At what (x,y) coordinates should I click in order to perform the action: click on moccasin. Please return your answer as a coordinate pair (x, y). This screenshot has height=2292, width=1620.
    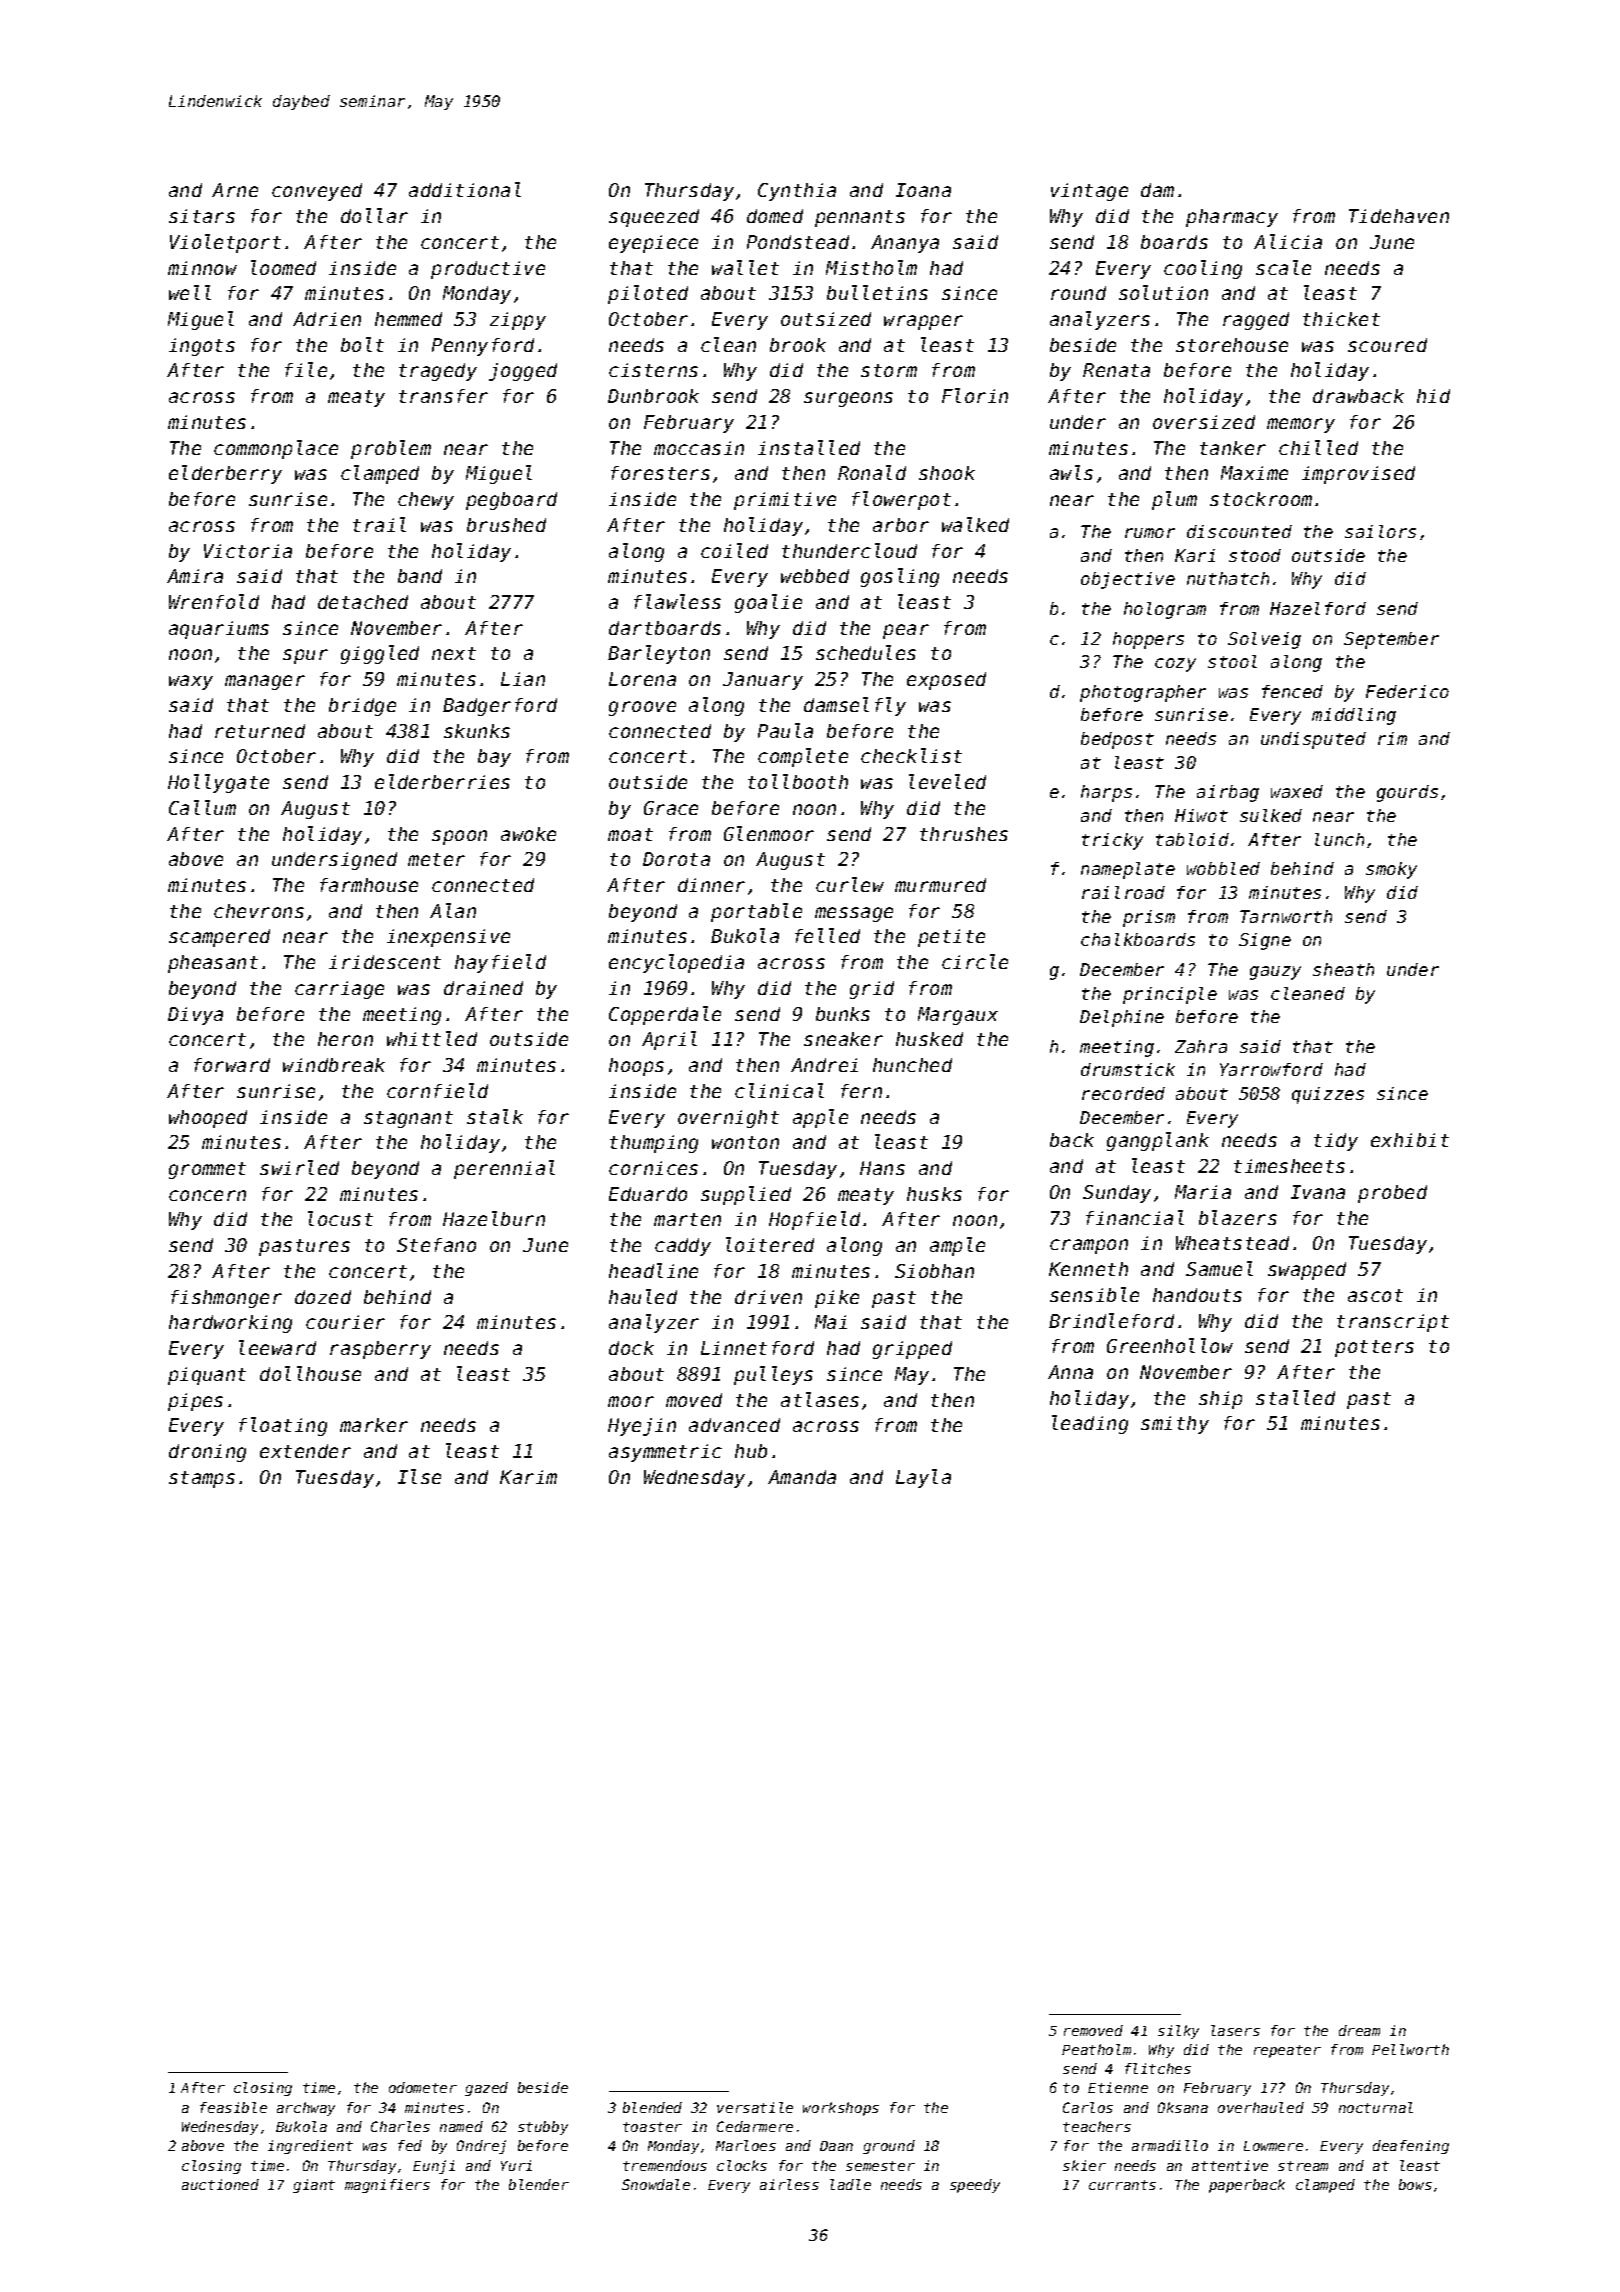
    Looking at the image, I should click on (699, 448).
